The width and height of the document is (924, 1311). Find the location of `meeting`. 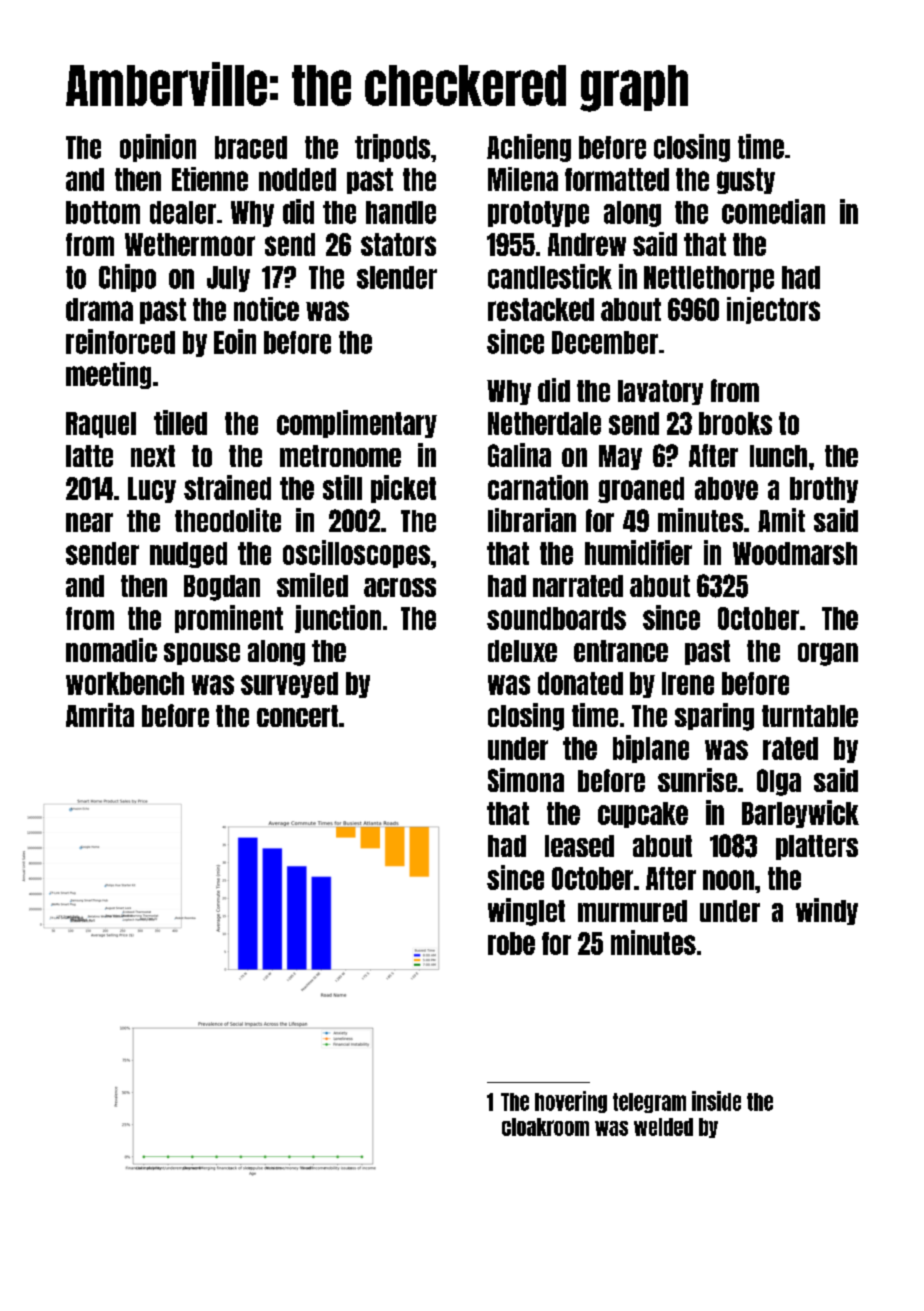

meeting is located at coordinates (108, 375).
